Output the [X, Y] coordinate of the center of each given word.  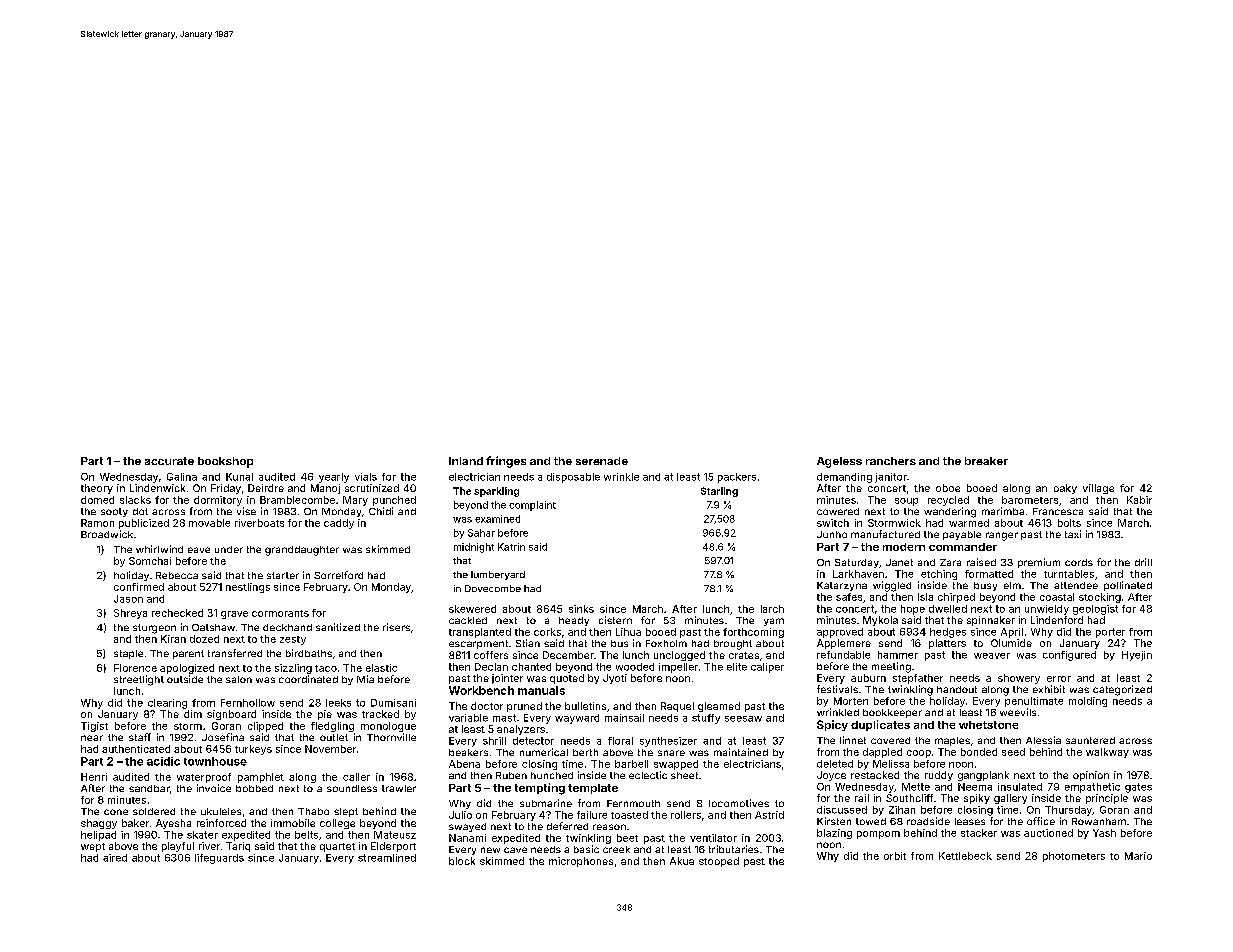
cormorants [280, 613]
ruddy [939, 776]
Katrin [511, 547]
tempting [540, 789]
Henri [94, 777]
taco [326, 668]
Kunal [239, 477]
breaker [986, 461]
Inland [466, 461]
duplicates [880, 725]
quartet [337, 847]
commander [963, 547]
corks [547, 632]
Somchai [150, 561]
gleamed [719, 707]
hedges [948, 633]
